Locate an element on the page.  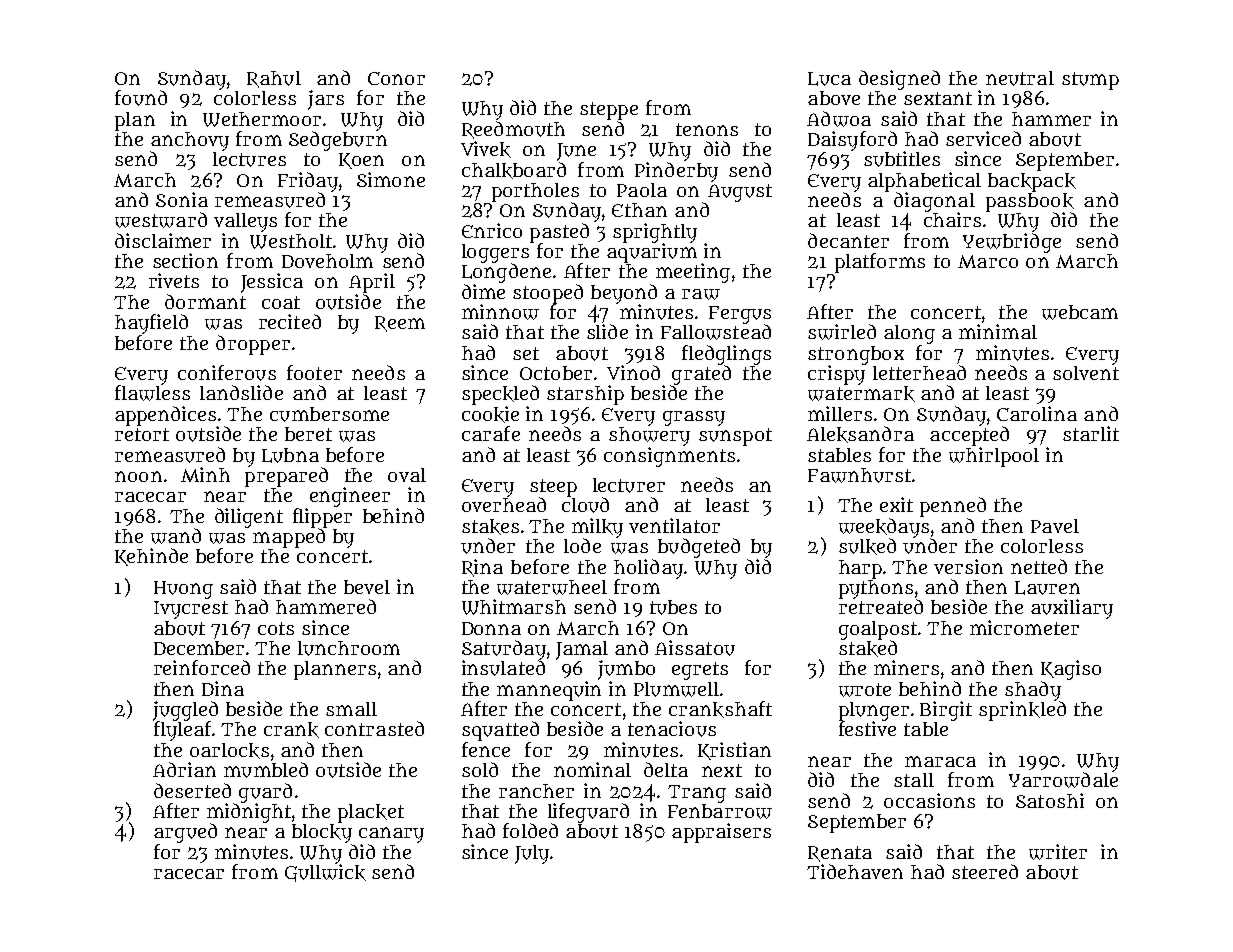
Sedgeburn is located at coordinates (338, 141).
